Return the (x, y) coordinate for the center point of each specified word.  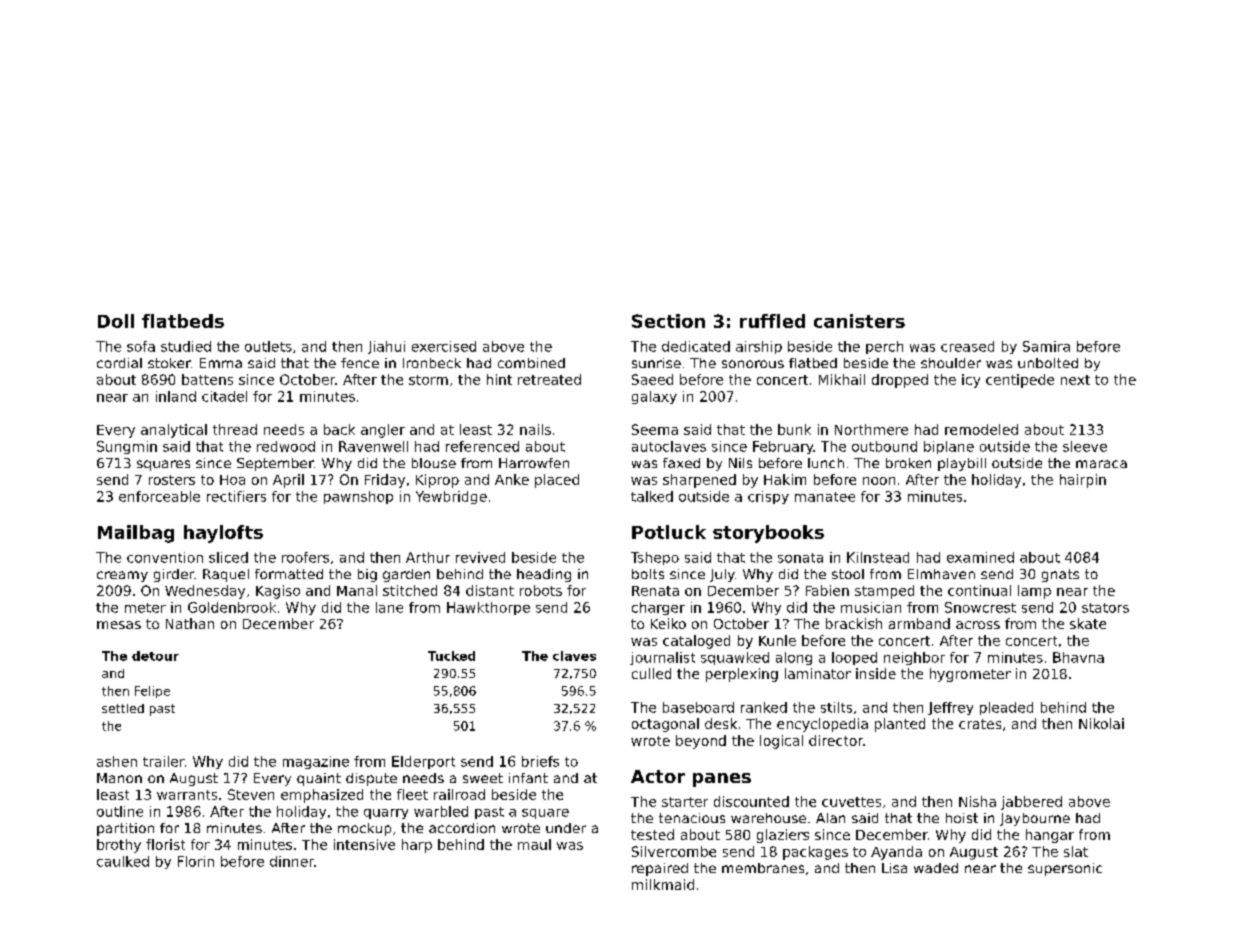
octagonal (665, 725)
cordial (119, 363)
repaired (660, 869)
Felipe (152, 692)
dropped (900, 381)
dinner (292, 861)
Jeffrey (950, 708)
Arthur (428, 557)
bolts (648, 574)
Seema (655, 429)
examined (980, 557)
